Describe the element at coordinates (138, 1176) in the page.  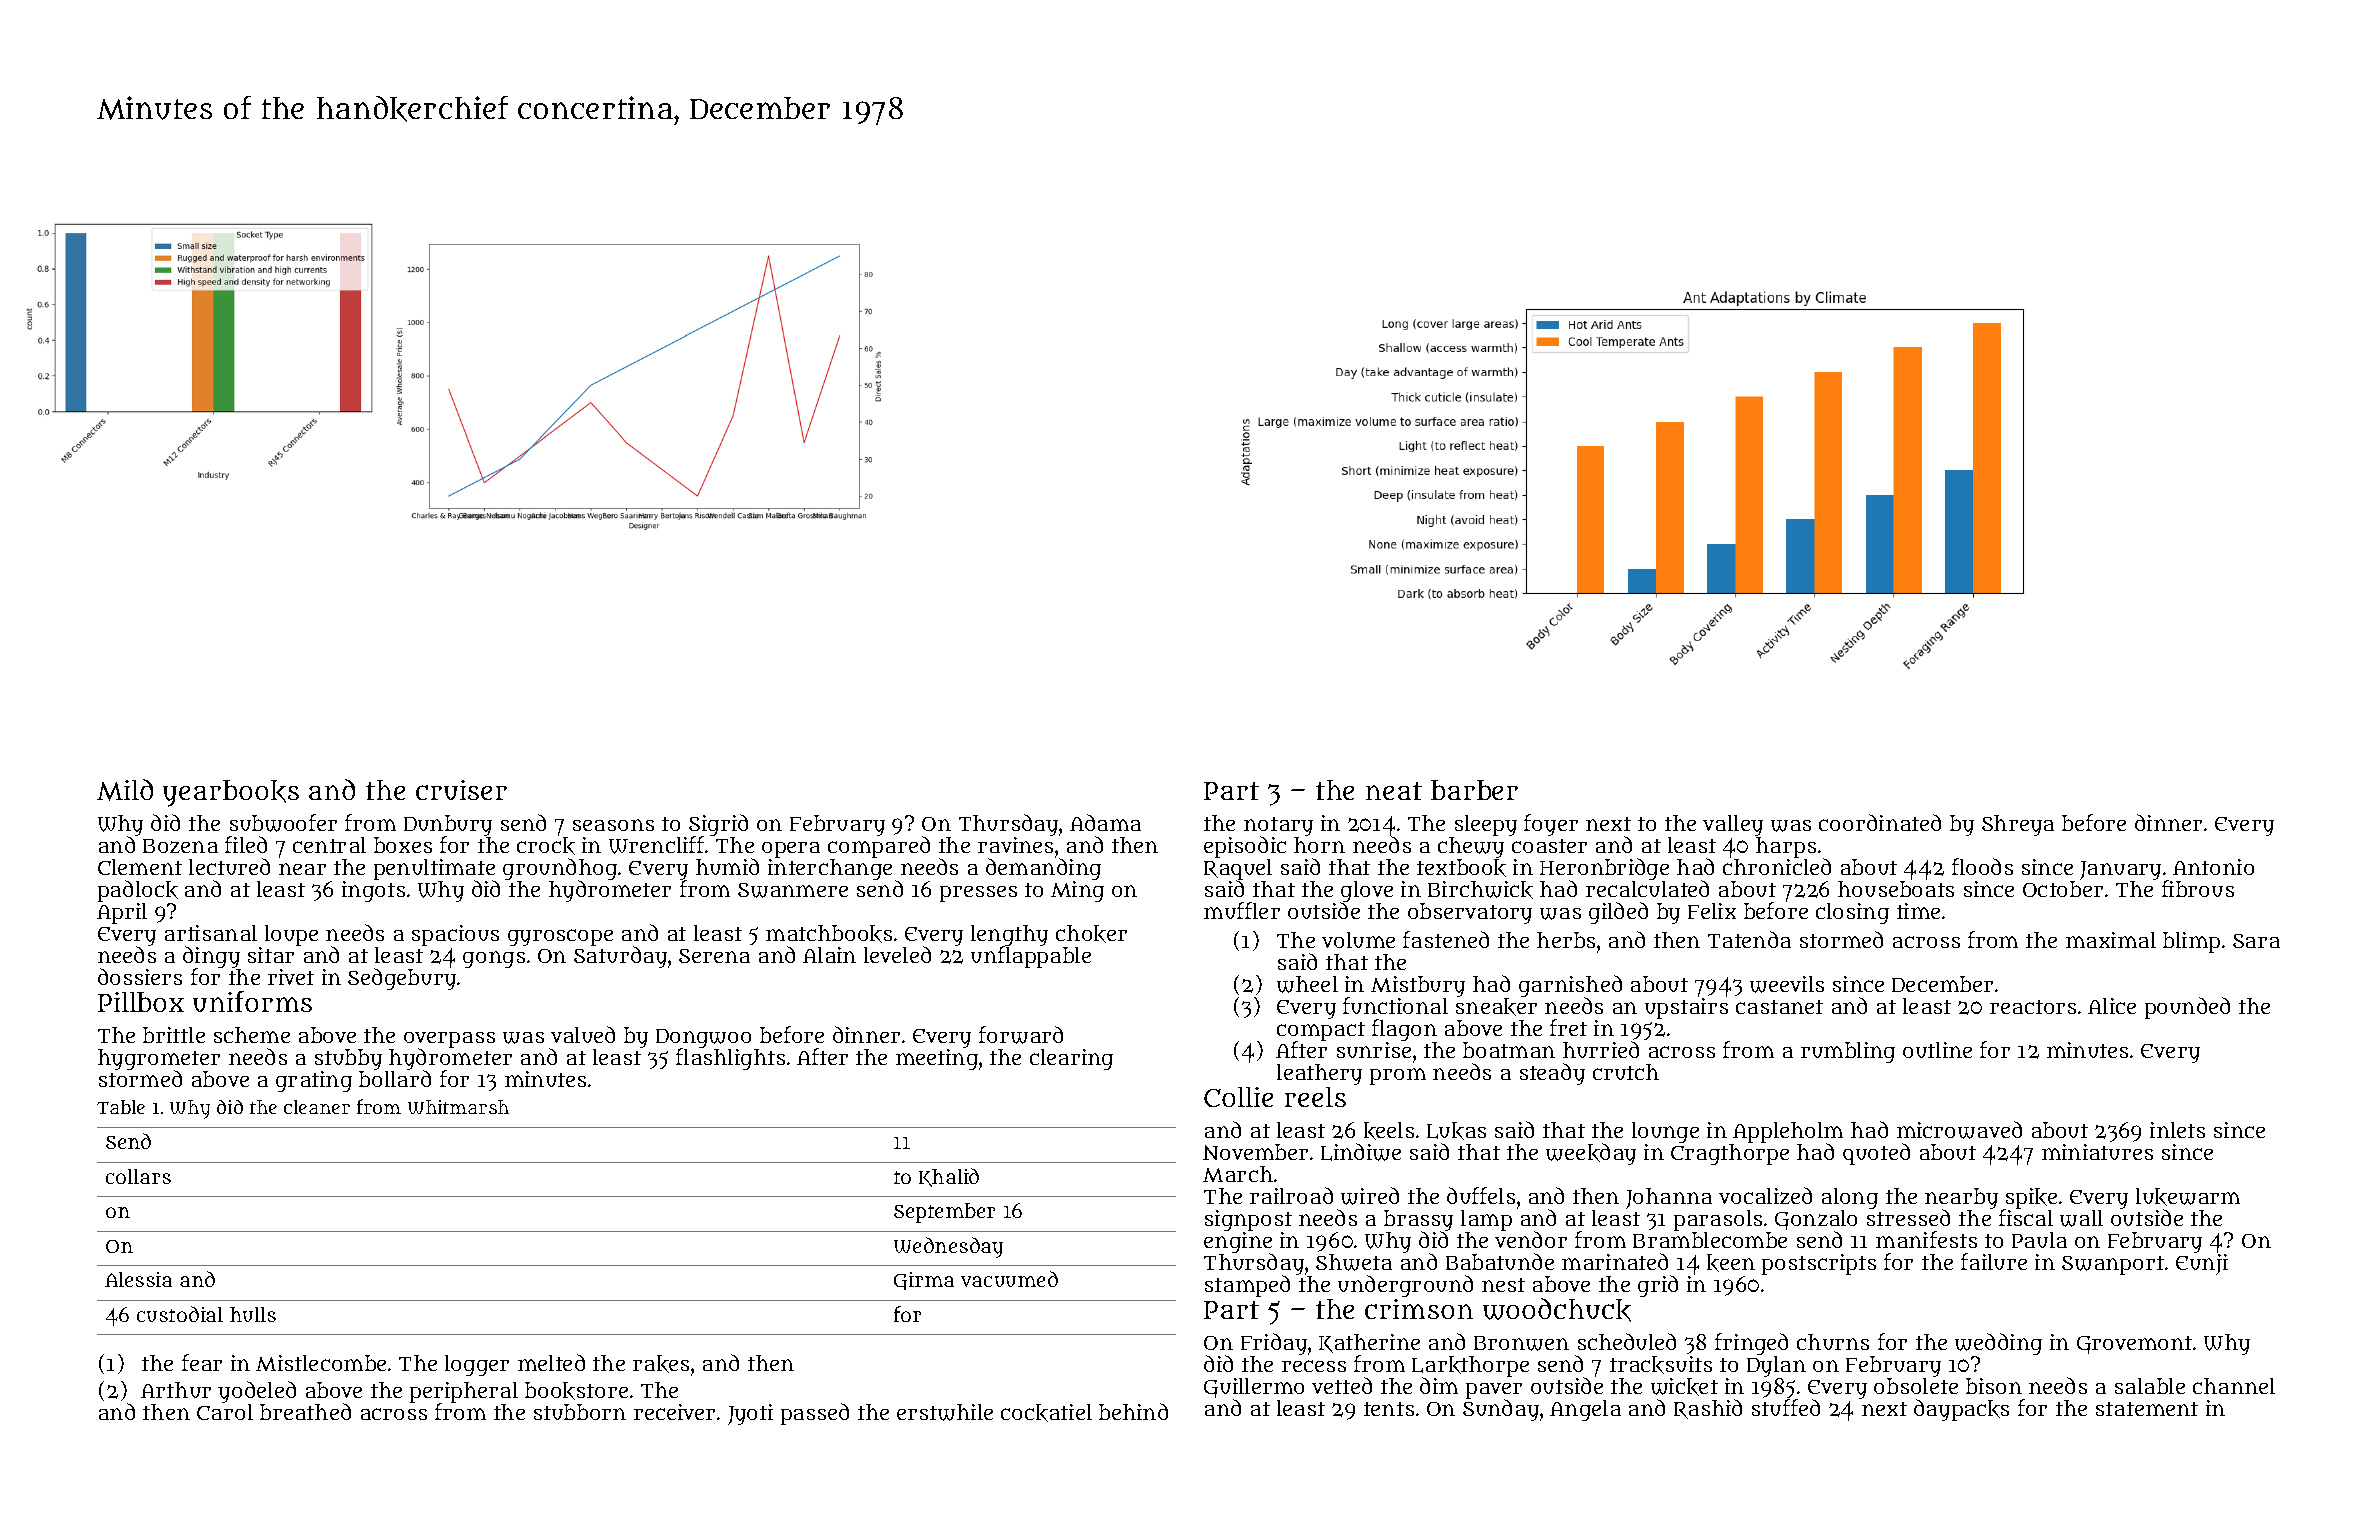
I see `collars` at that location.
